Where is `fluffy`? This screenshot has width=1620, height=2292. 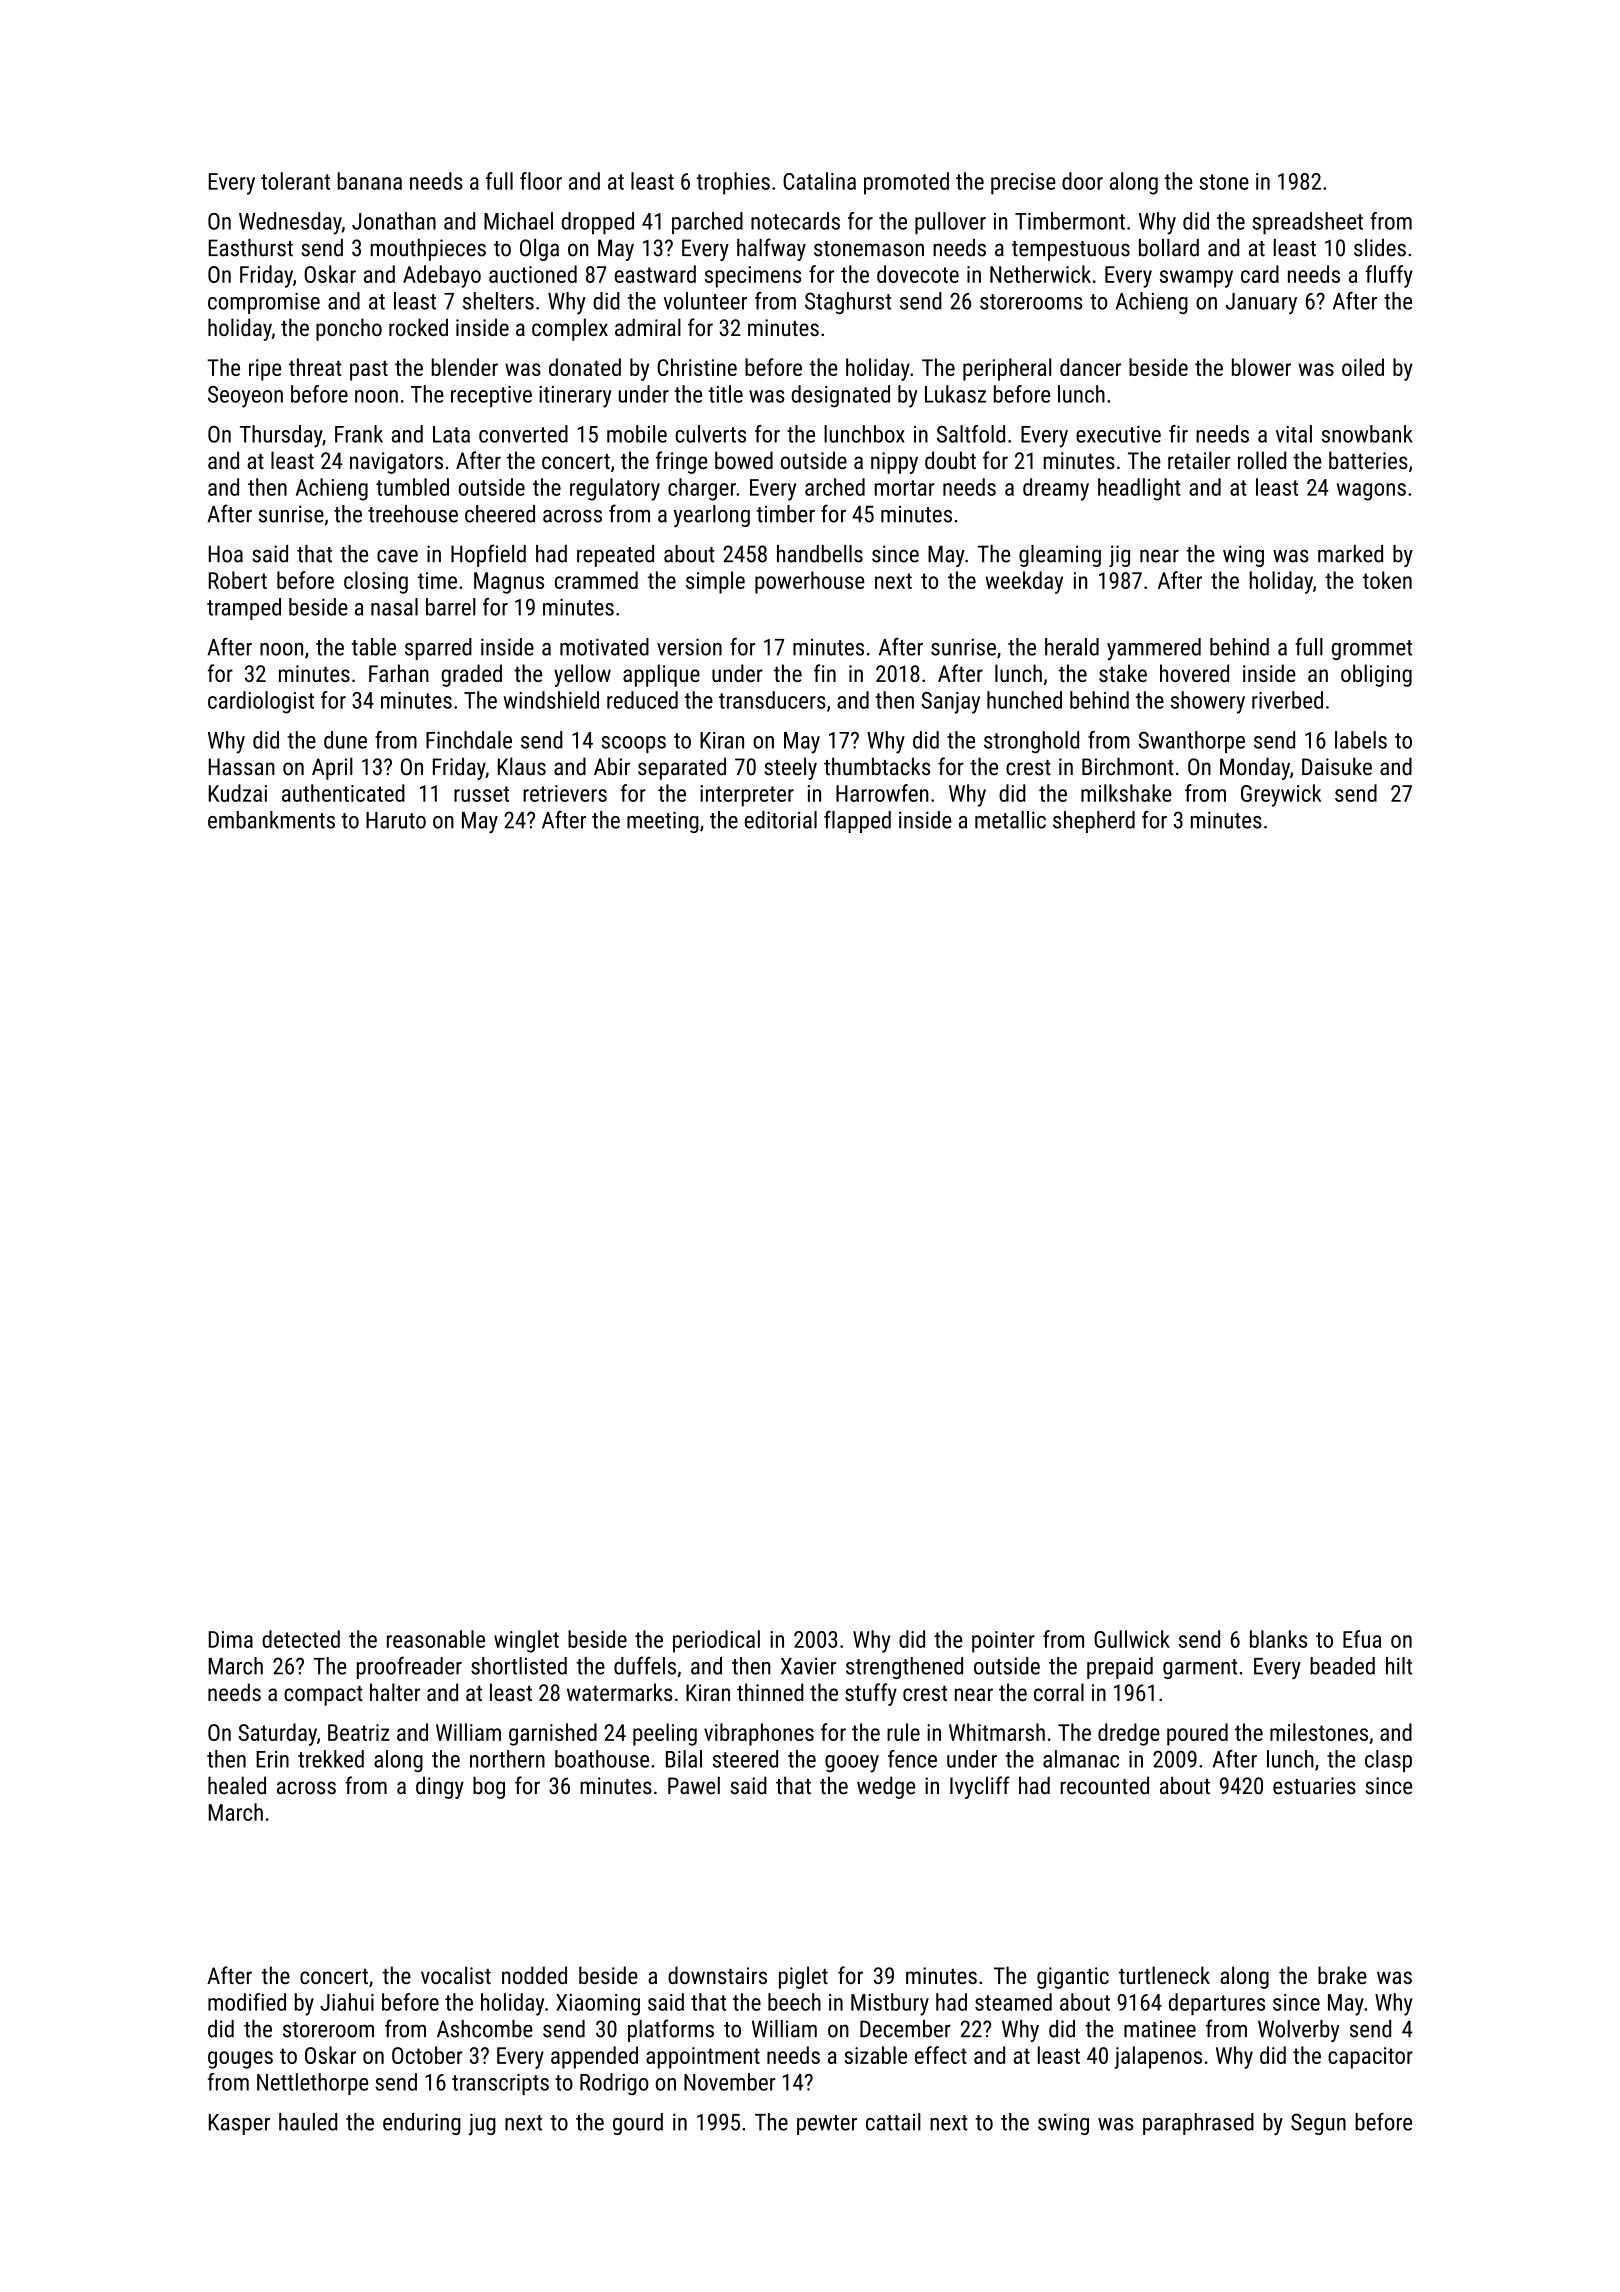 fluffy is located at coordinates (1389, 276).
